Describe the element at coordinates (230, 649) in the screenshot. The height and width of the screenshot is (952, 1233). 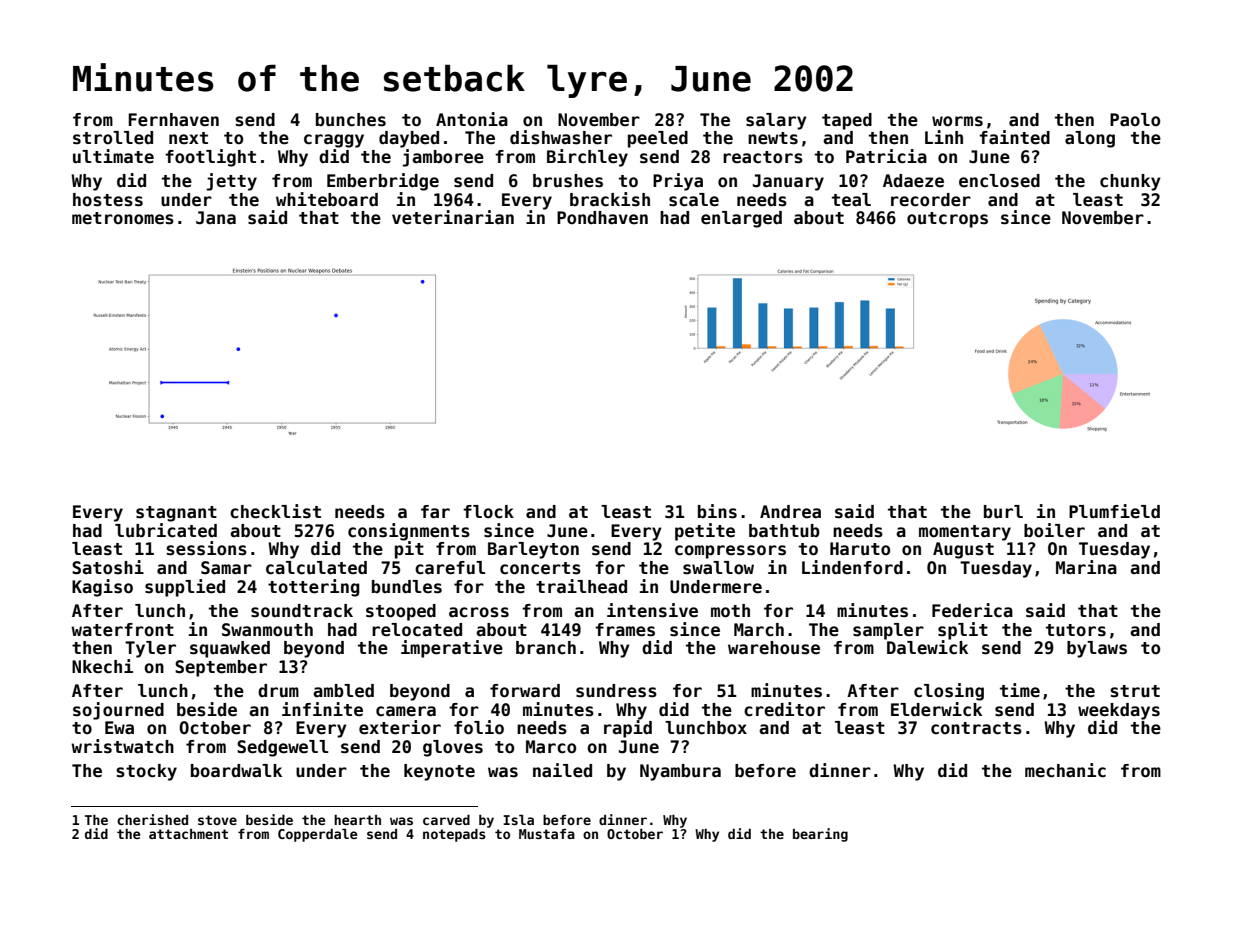
I see `squawked` at that location.
